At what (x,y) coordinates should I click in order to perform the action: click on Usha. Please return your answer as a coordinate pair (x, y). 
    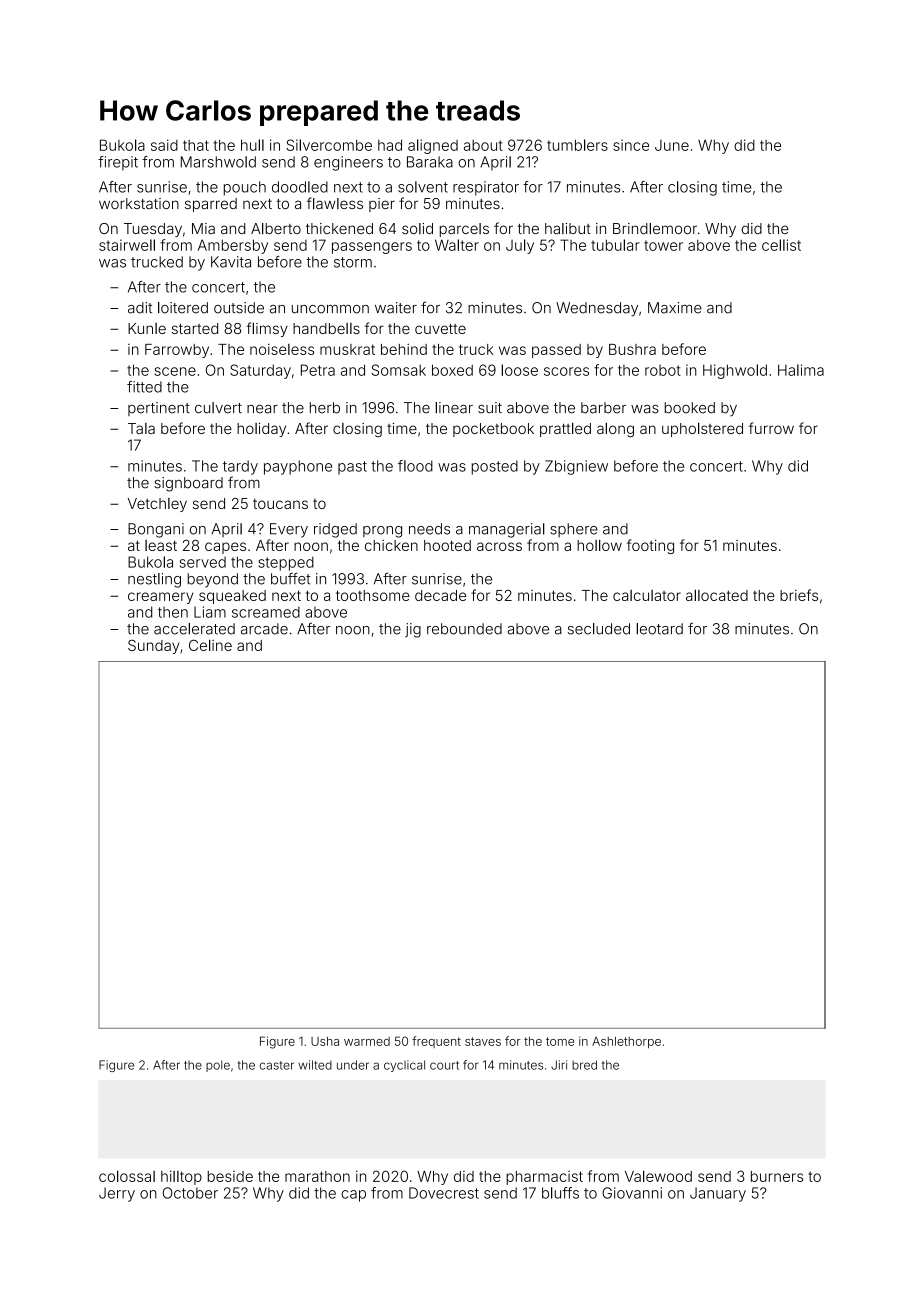
    Looking at the image, I should click on (325, 1041).
